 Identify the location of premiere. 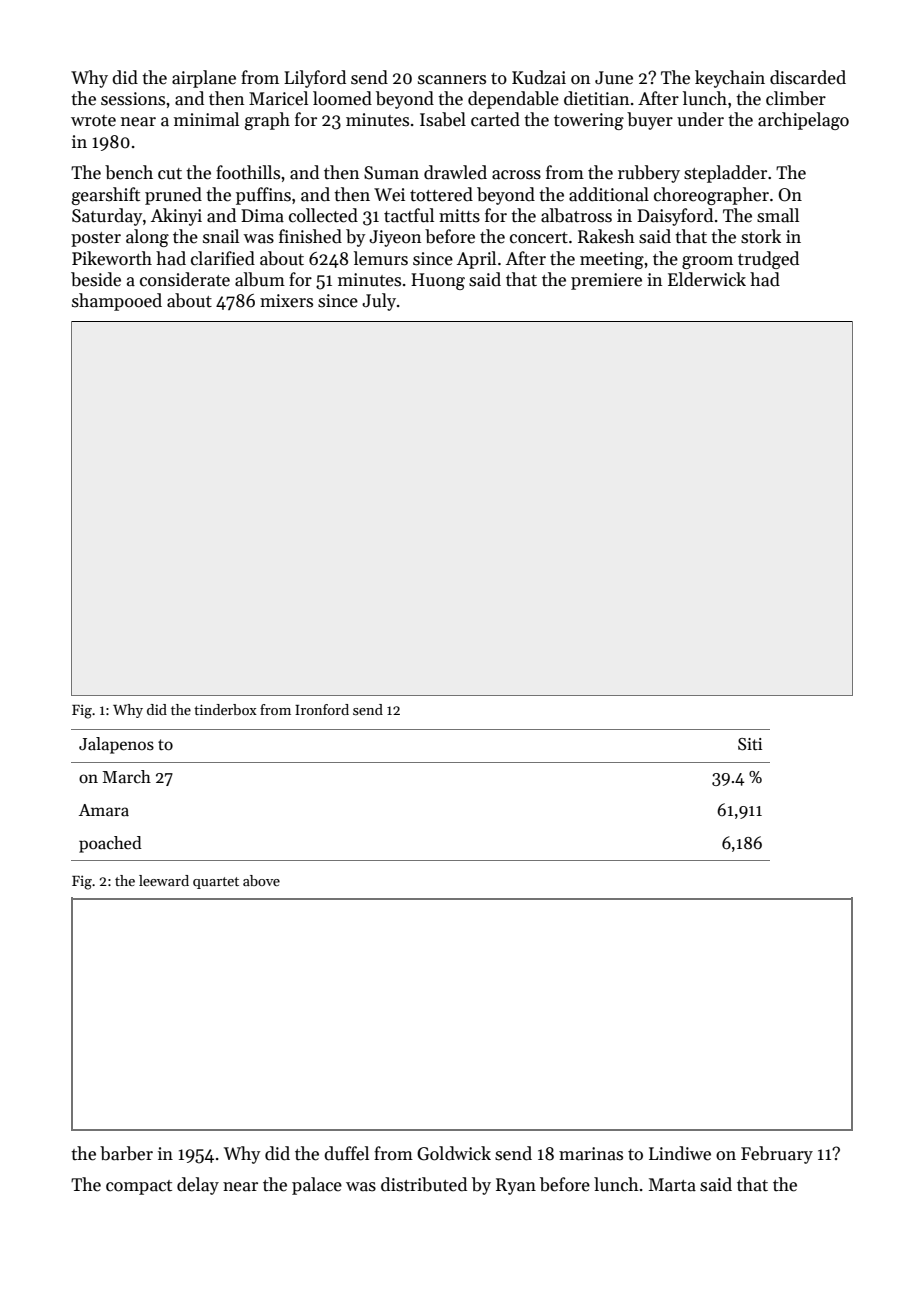
(606, 281).
